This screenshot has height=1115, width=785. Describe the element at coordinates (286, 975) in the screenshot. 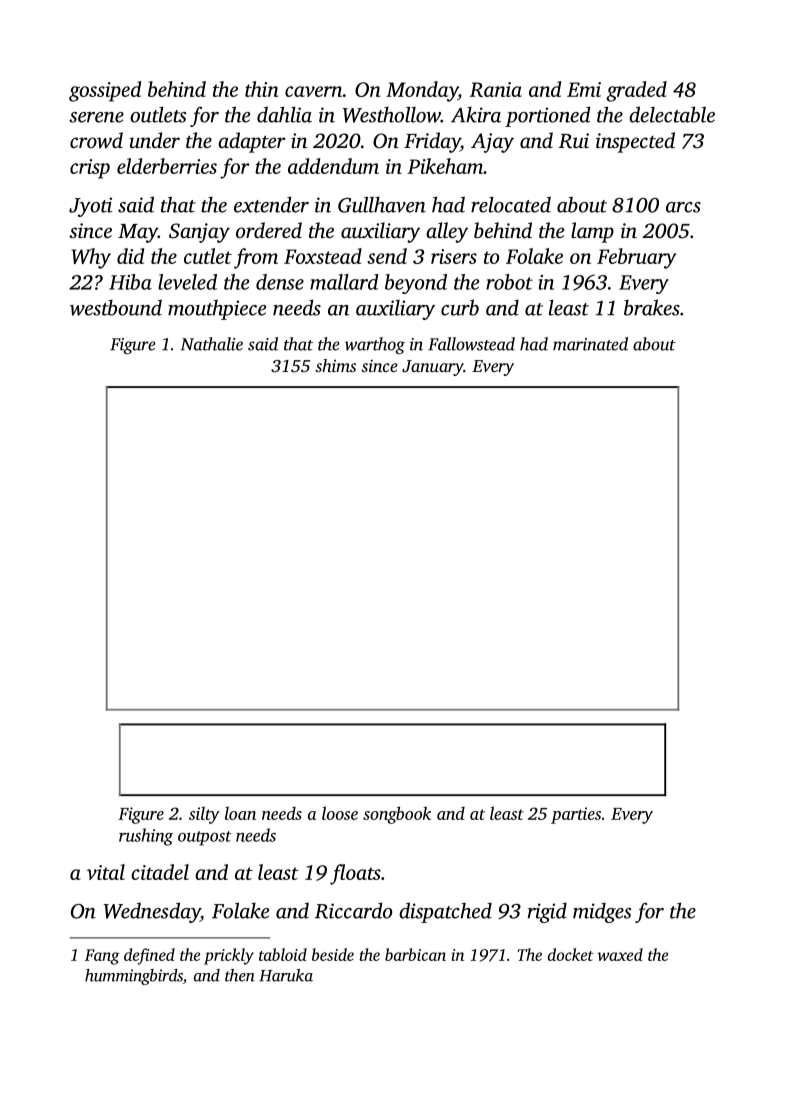

I see `Haruka` at that location.
